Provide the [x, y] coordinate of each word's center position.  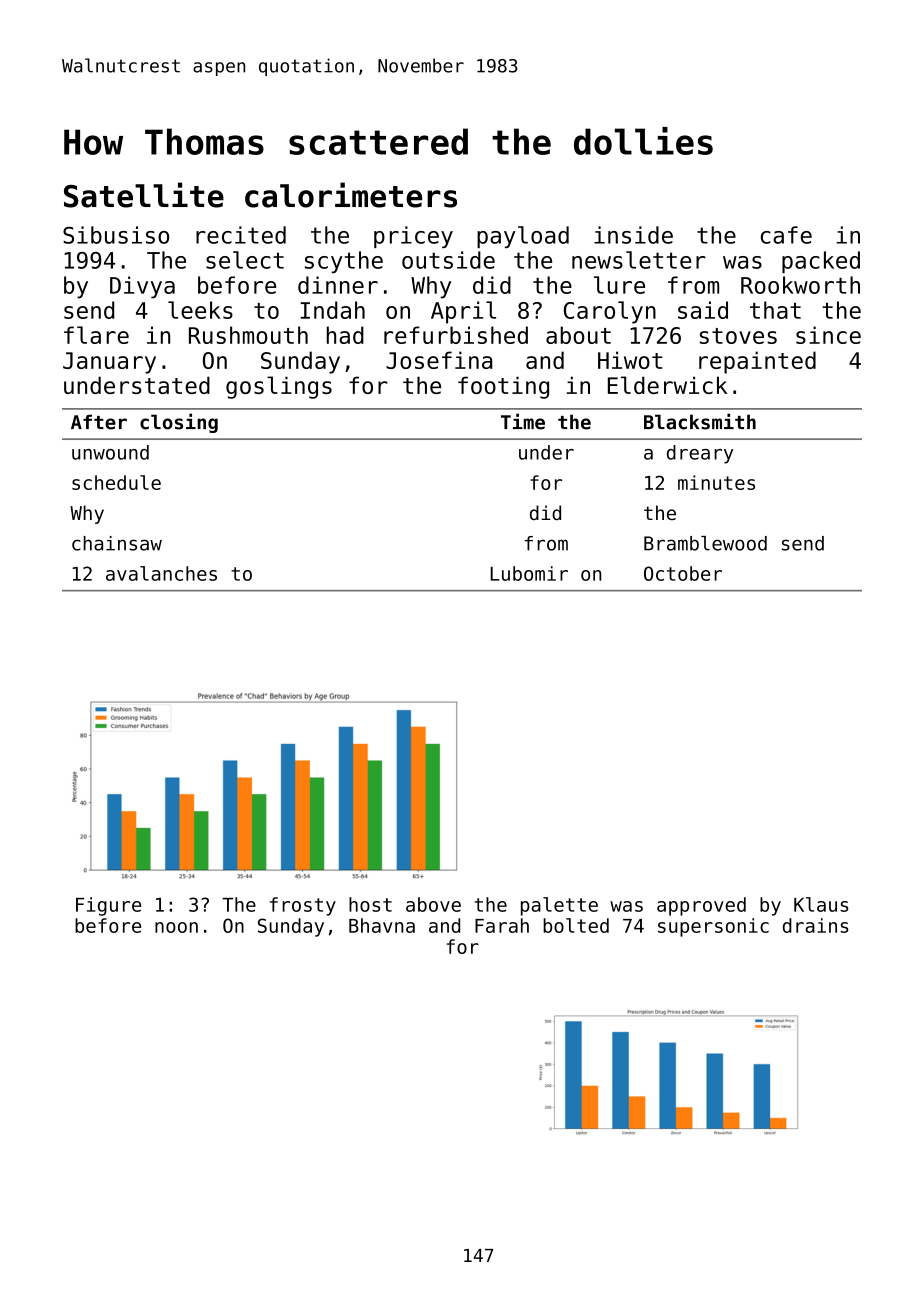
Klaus [821, 904]
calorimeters [351, 195]
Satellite [144, 195]
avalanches [161, 573]
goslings [279, 387]
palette [559, 906]
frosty [303, 906]
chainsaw [117, 543]
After [99, 422]
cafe [786, 235]
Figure [108, 906]
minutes [716, 482]
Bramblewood [705, 543]
